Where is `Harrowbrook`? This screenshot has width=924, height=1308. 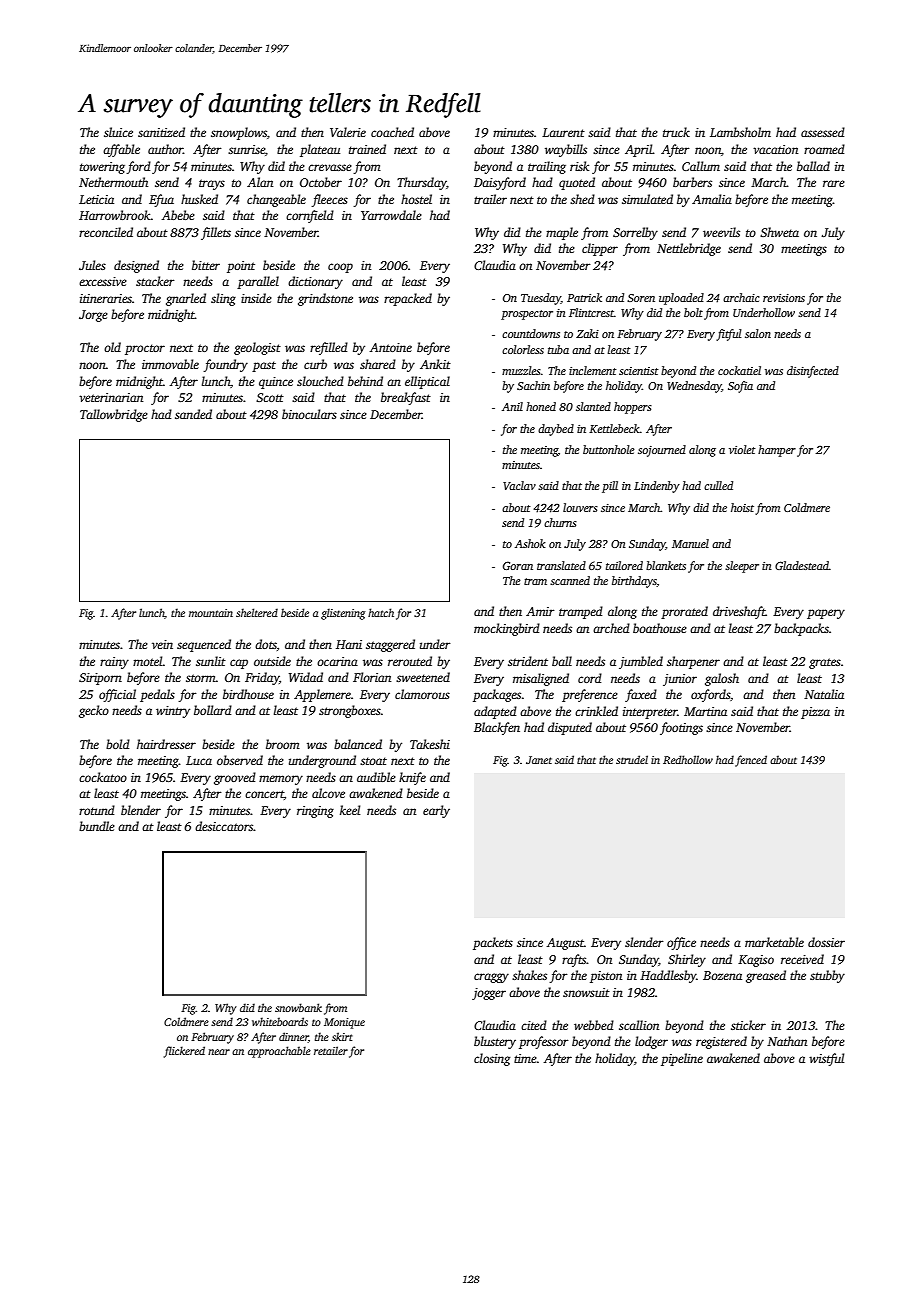 Harrowbrook is located at coordinates (115, 215).
